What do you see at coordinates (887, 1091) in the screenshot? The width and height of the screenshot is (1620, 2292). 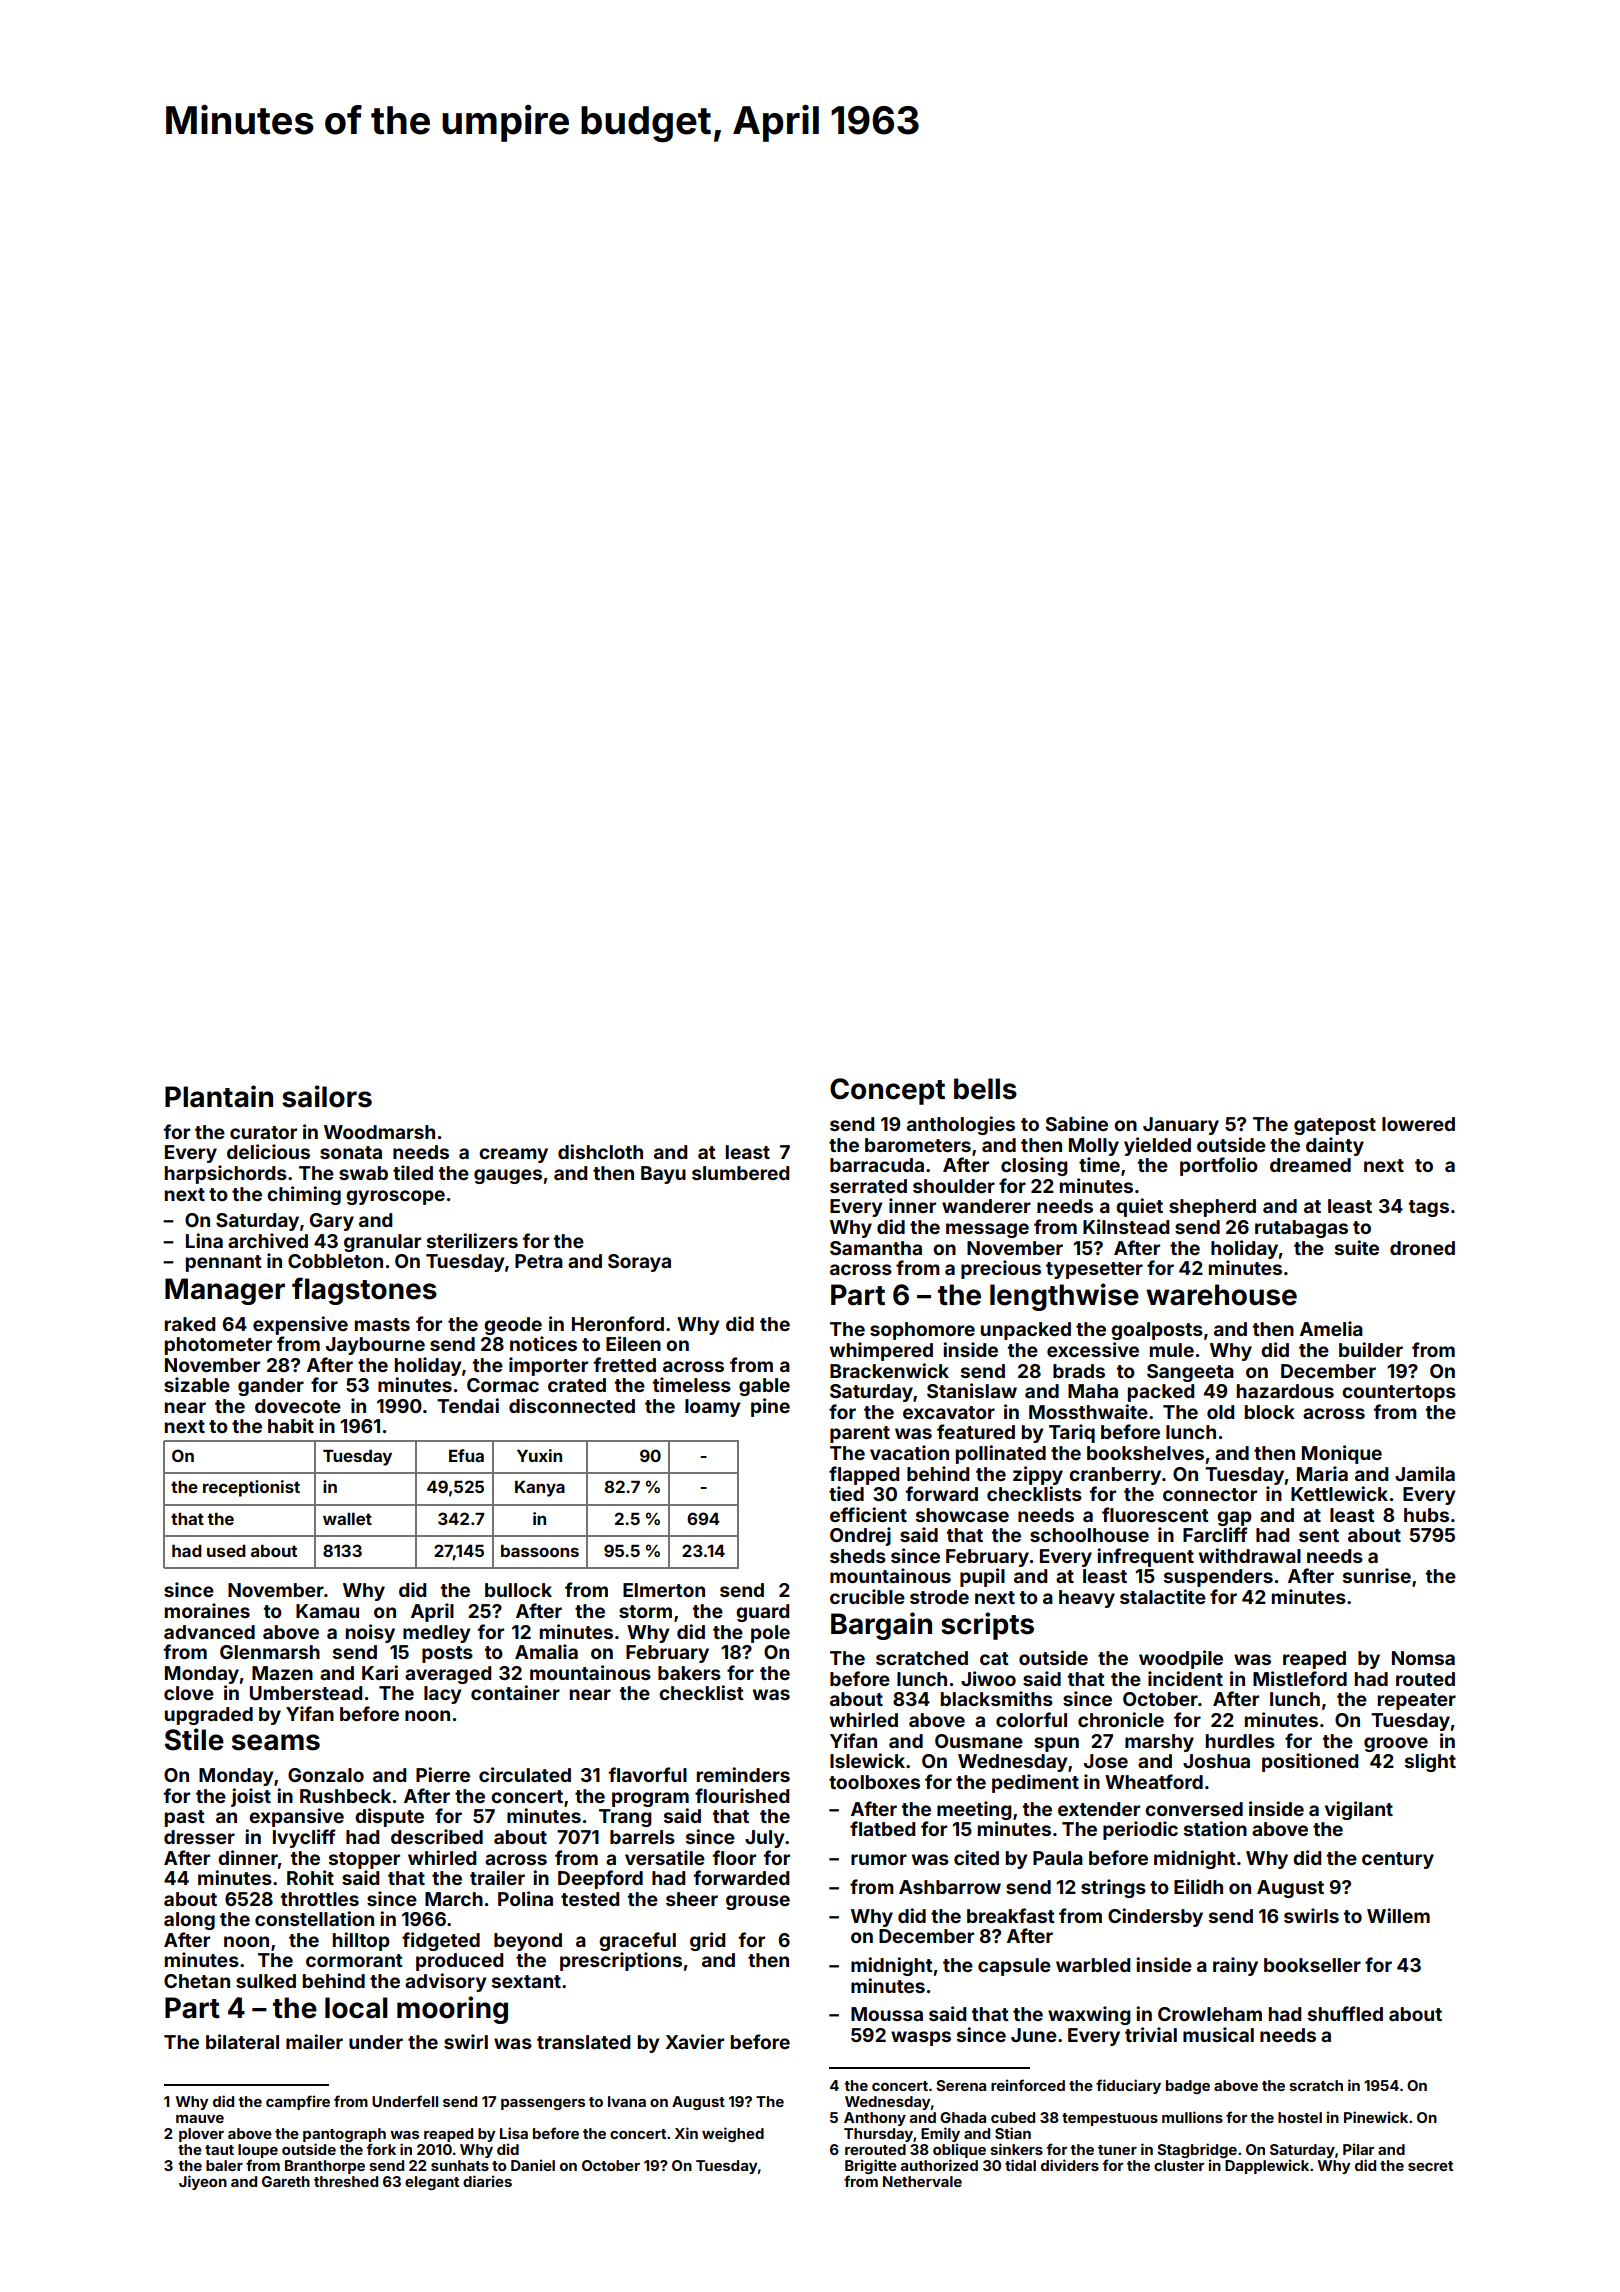 I see `Concept` at bounding box center [887, 1091].
